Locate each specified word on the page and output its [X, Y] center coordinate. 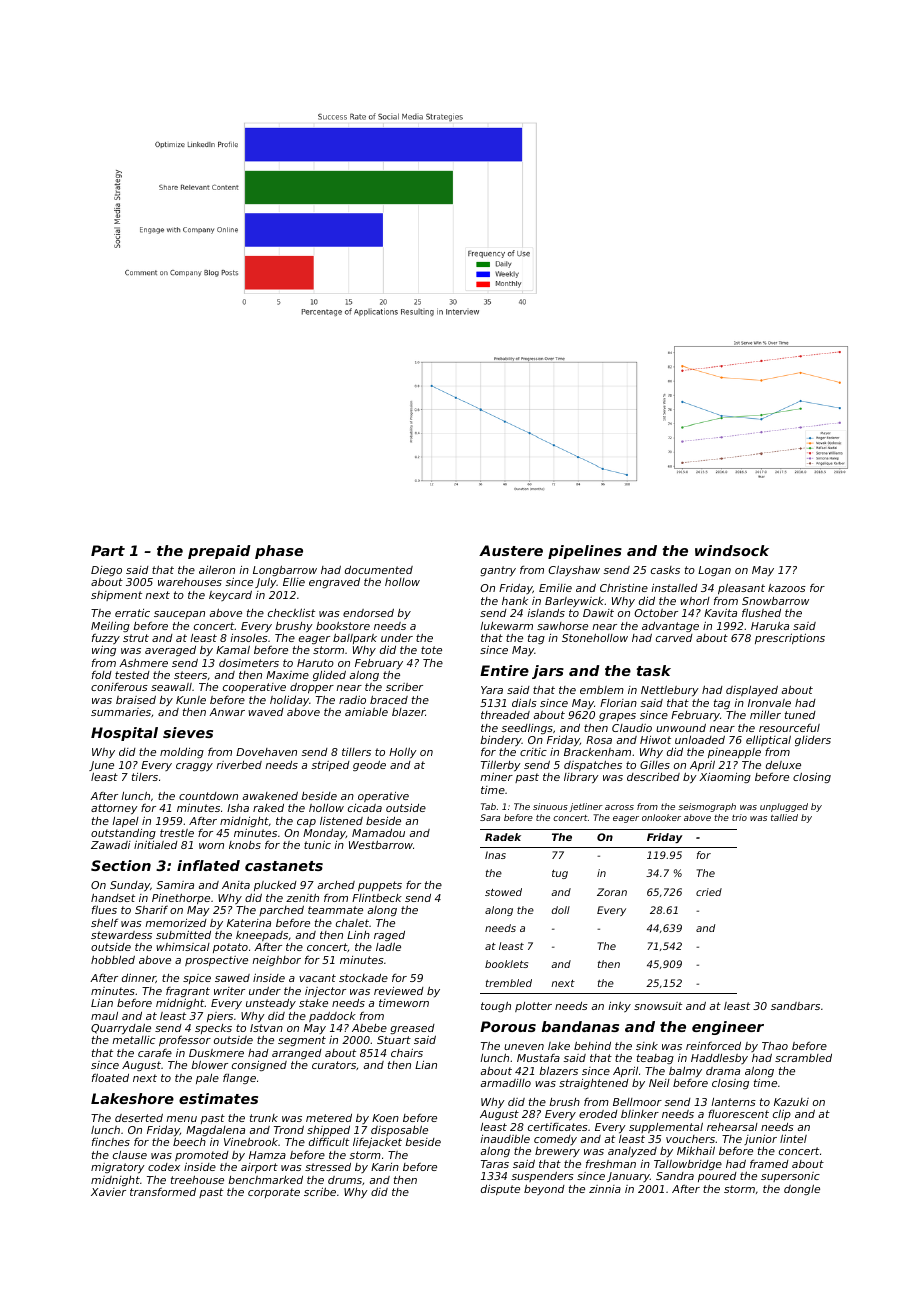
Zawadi [111, 845]
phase [279, 552]
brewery [557, 1152]
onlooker [661, 817]
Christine [624, 587]
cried [709, 892]
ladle [388, 947]
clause [130, 1155]
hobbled [113, 959]
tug [560, 874]
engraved [334, 583]
